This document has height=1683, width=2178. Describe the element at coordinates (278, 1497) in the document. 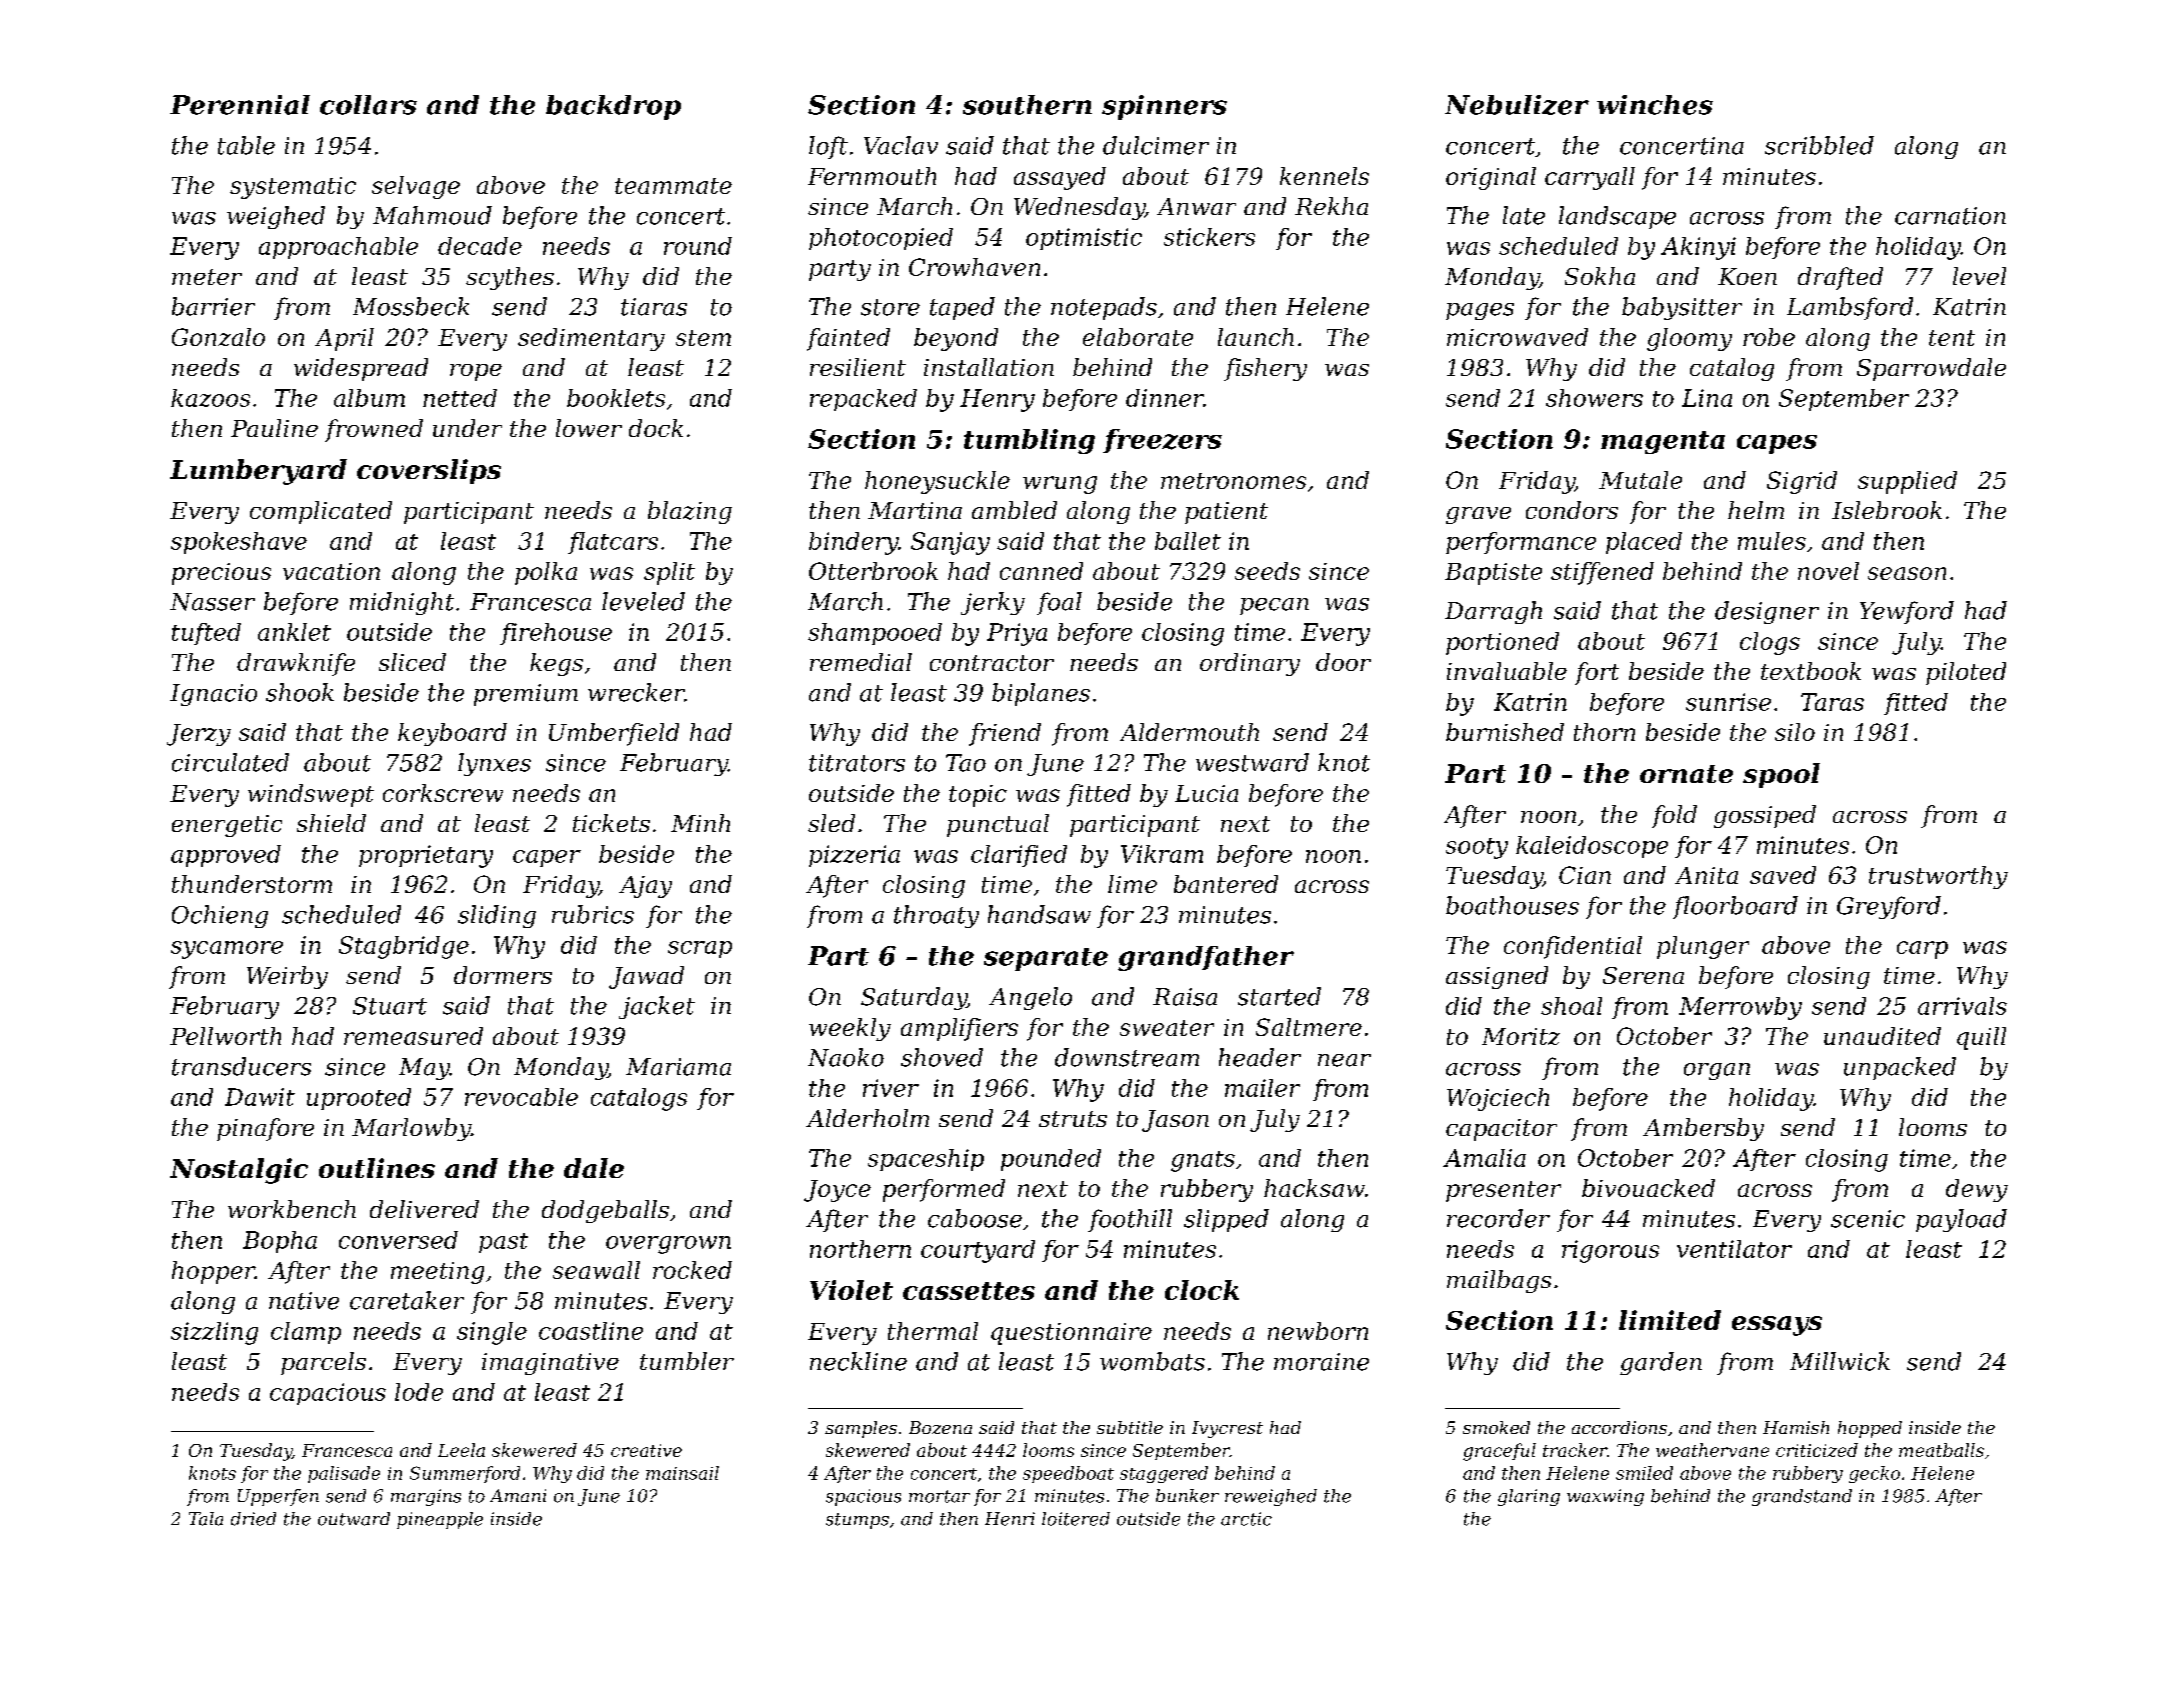

I see `Upperfen` at that location.
